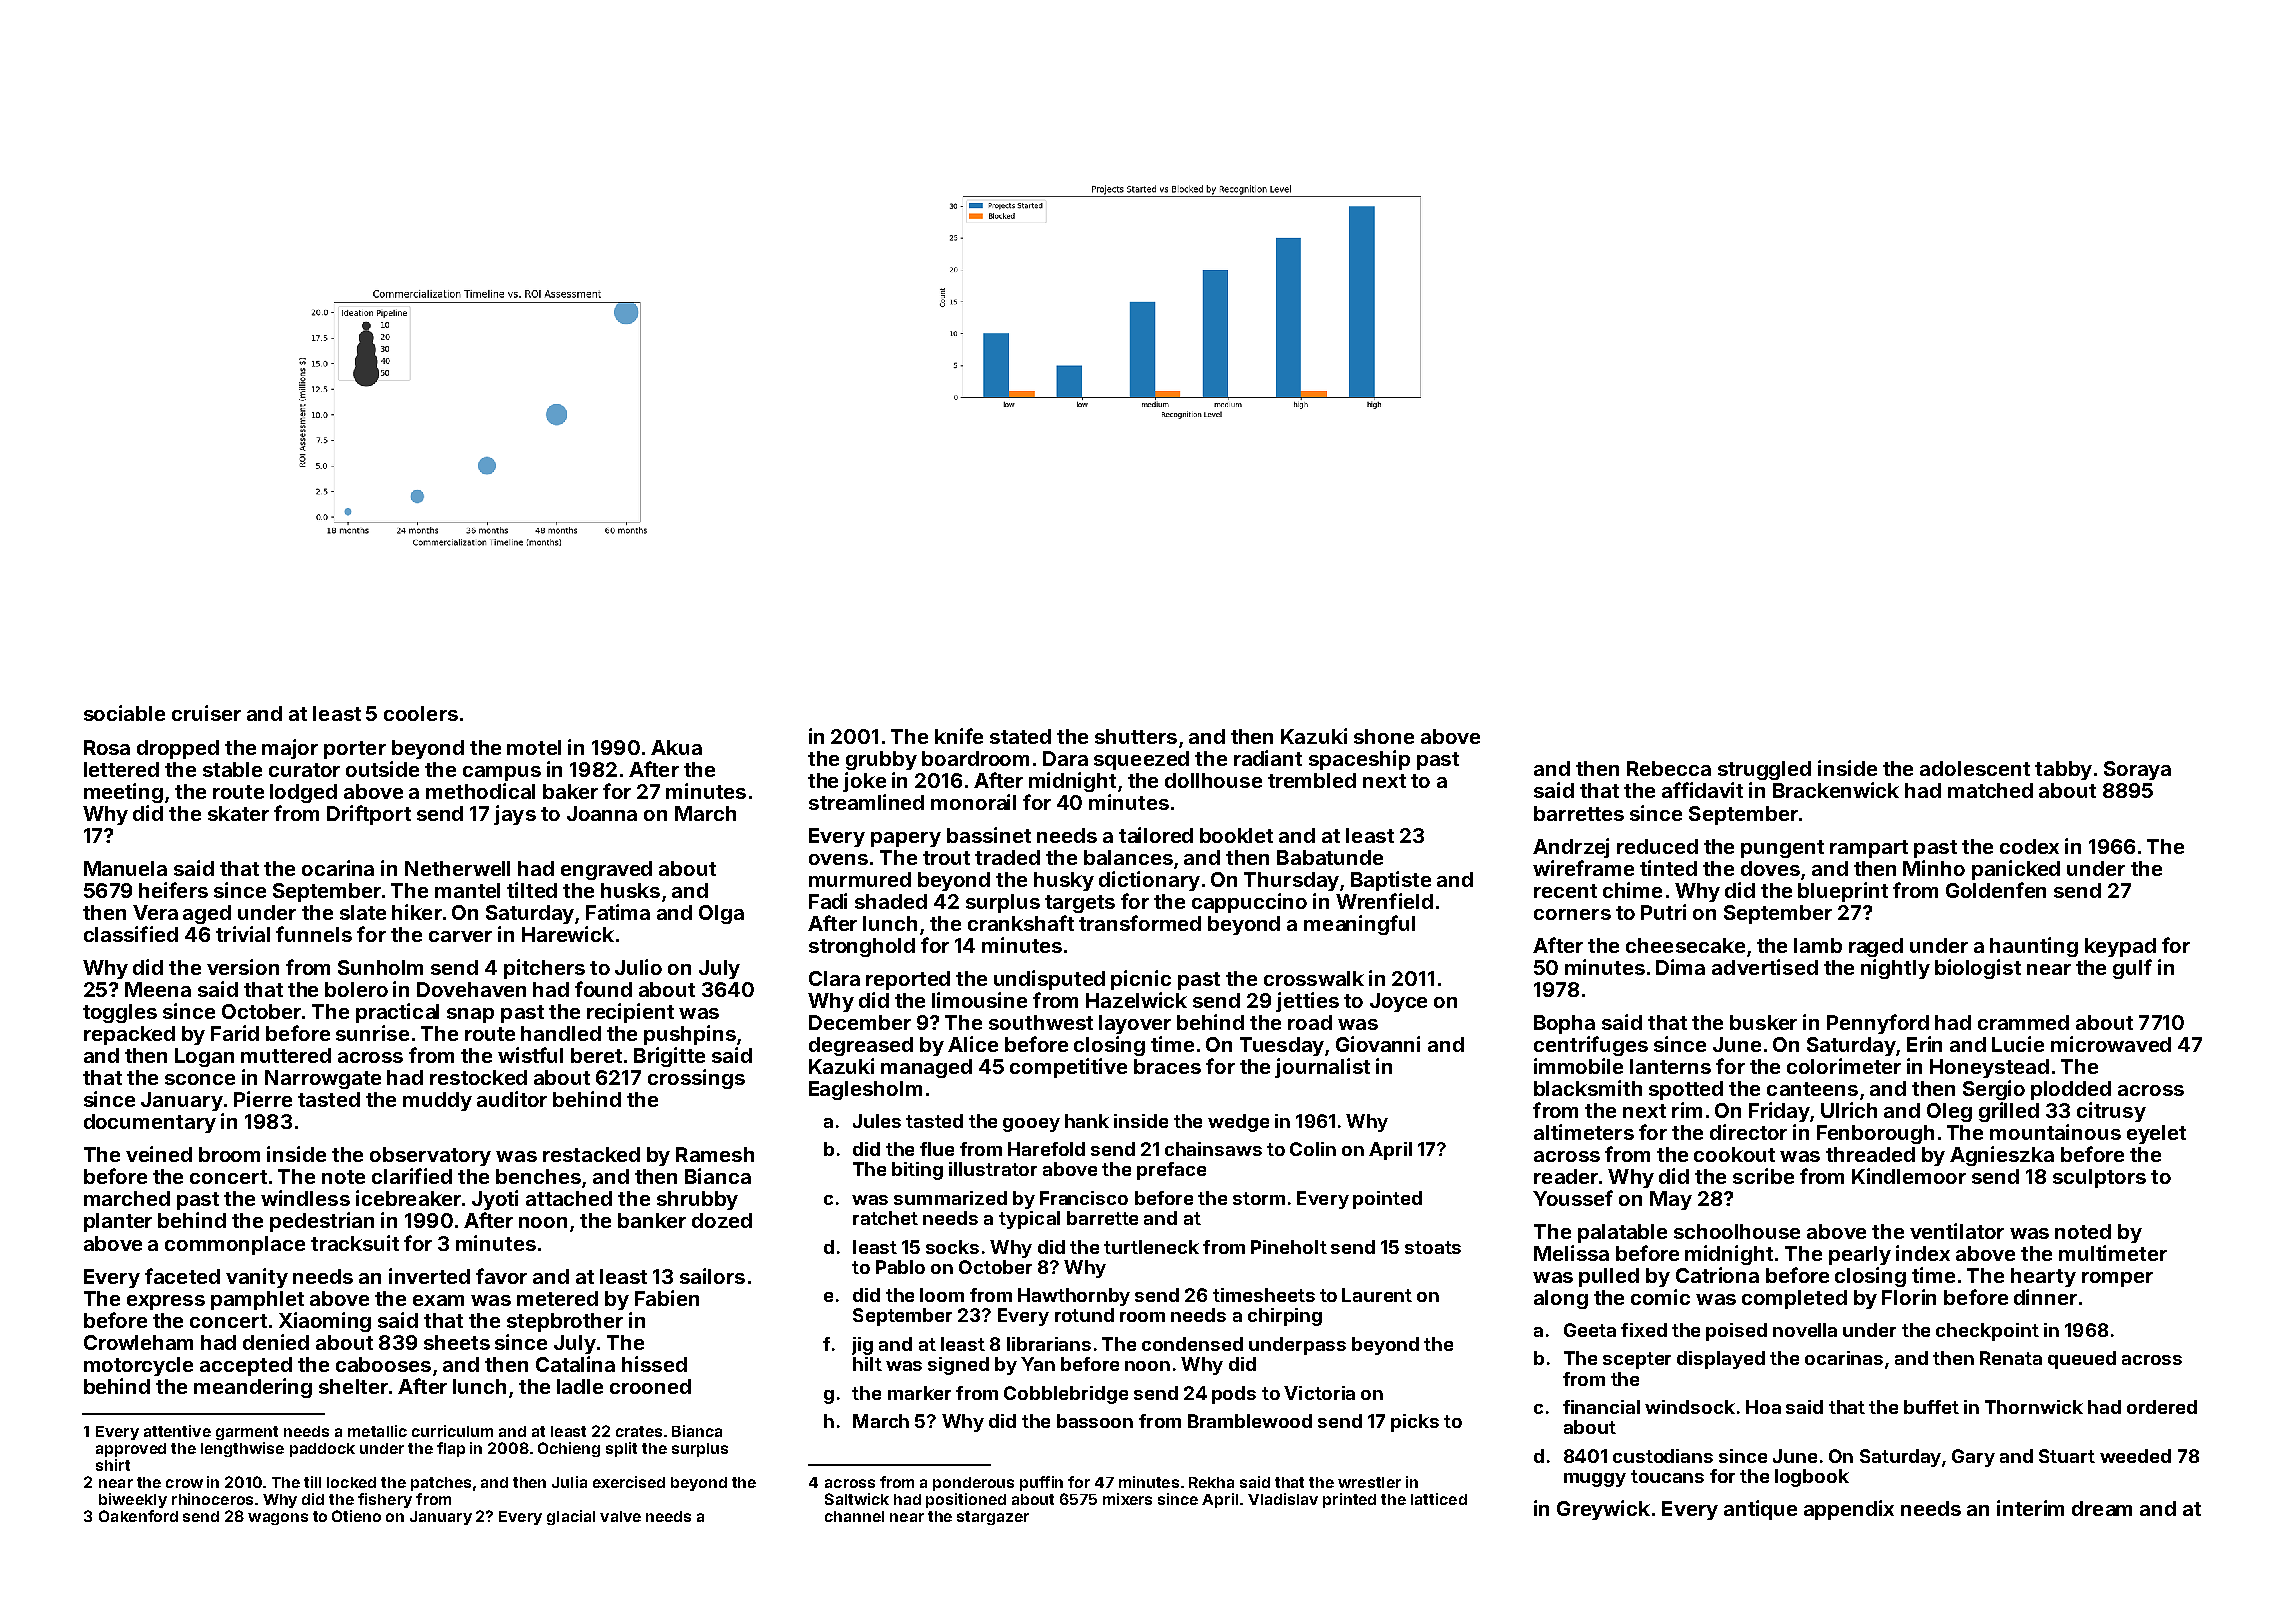 Image resolution: width=2292 pixels, height=1620 pixels. I want to click on sconce, so click(200, 1079).
